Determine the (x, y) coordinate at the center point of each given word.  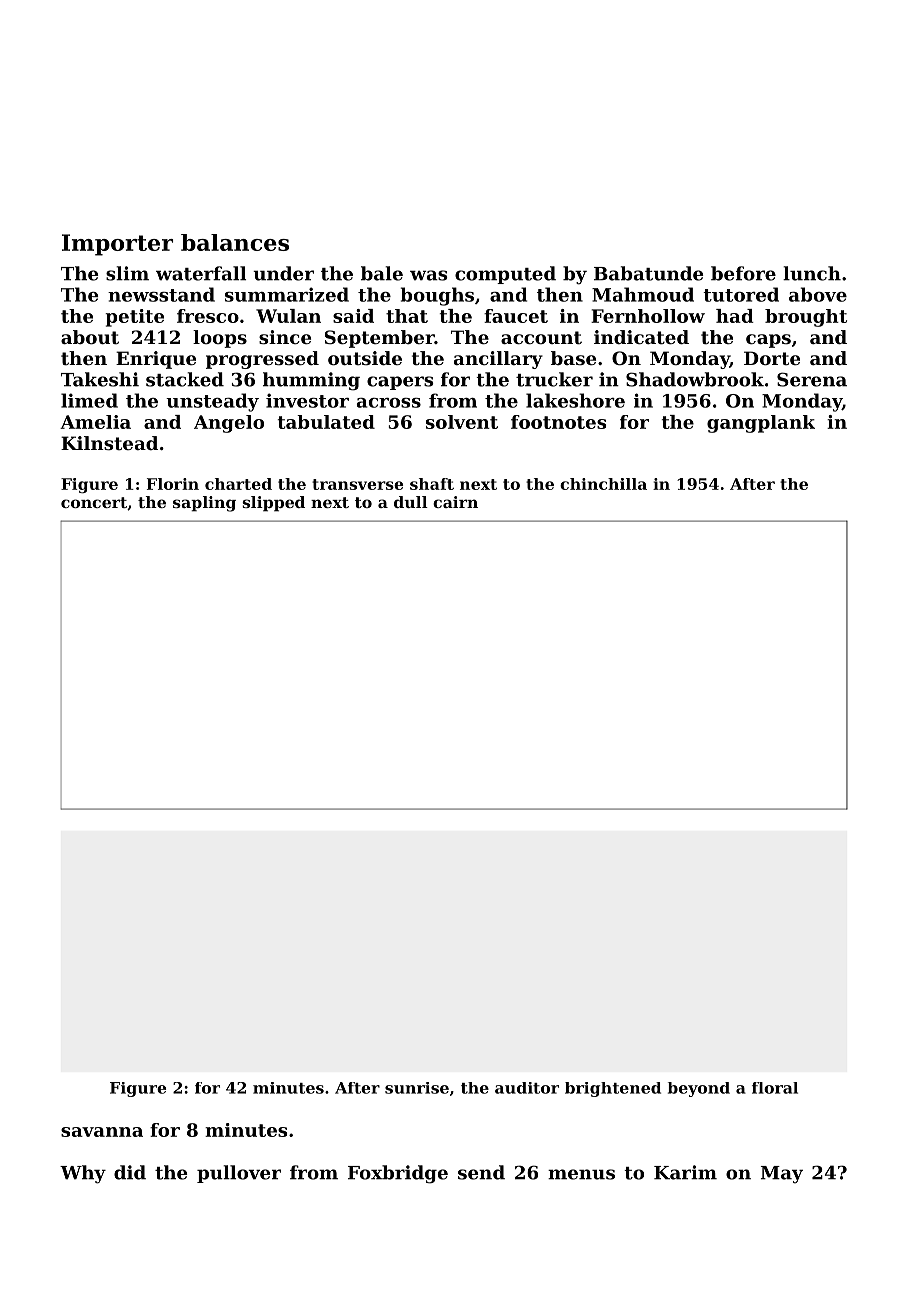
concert (94, 502)
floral (775, 1088)
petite (135, 318)
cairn (455, 502)
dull (411, 502)
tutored (741, 294)
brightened (613, 1089)
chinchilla (603, 484)
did (130, 1172)
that (407, 316)
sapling (204, 504)
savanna (102, 1132)
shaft (432, 484)
